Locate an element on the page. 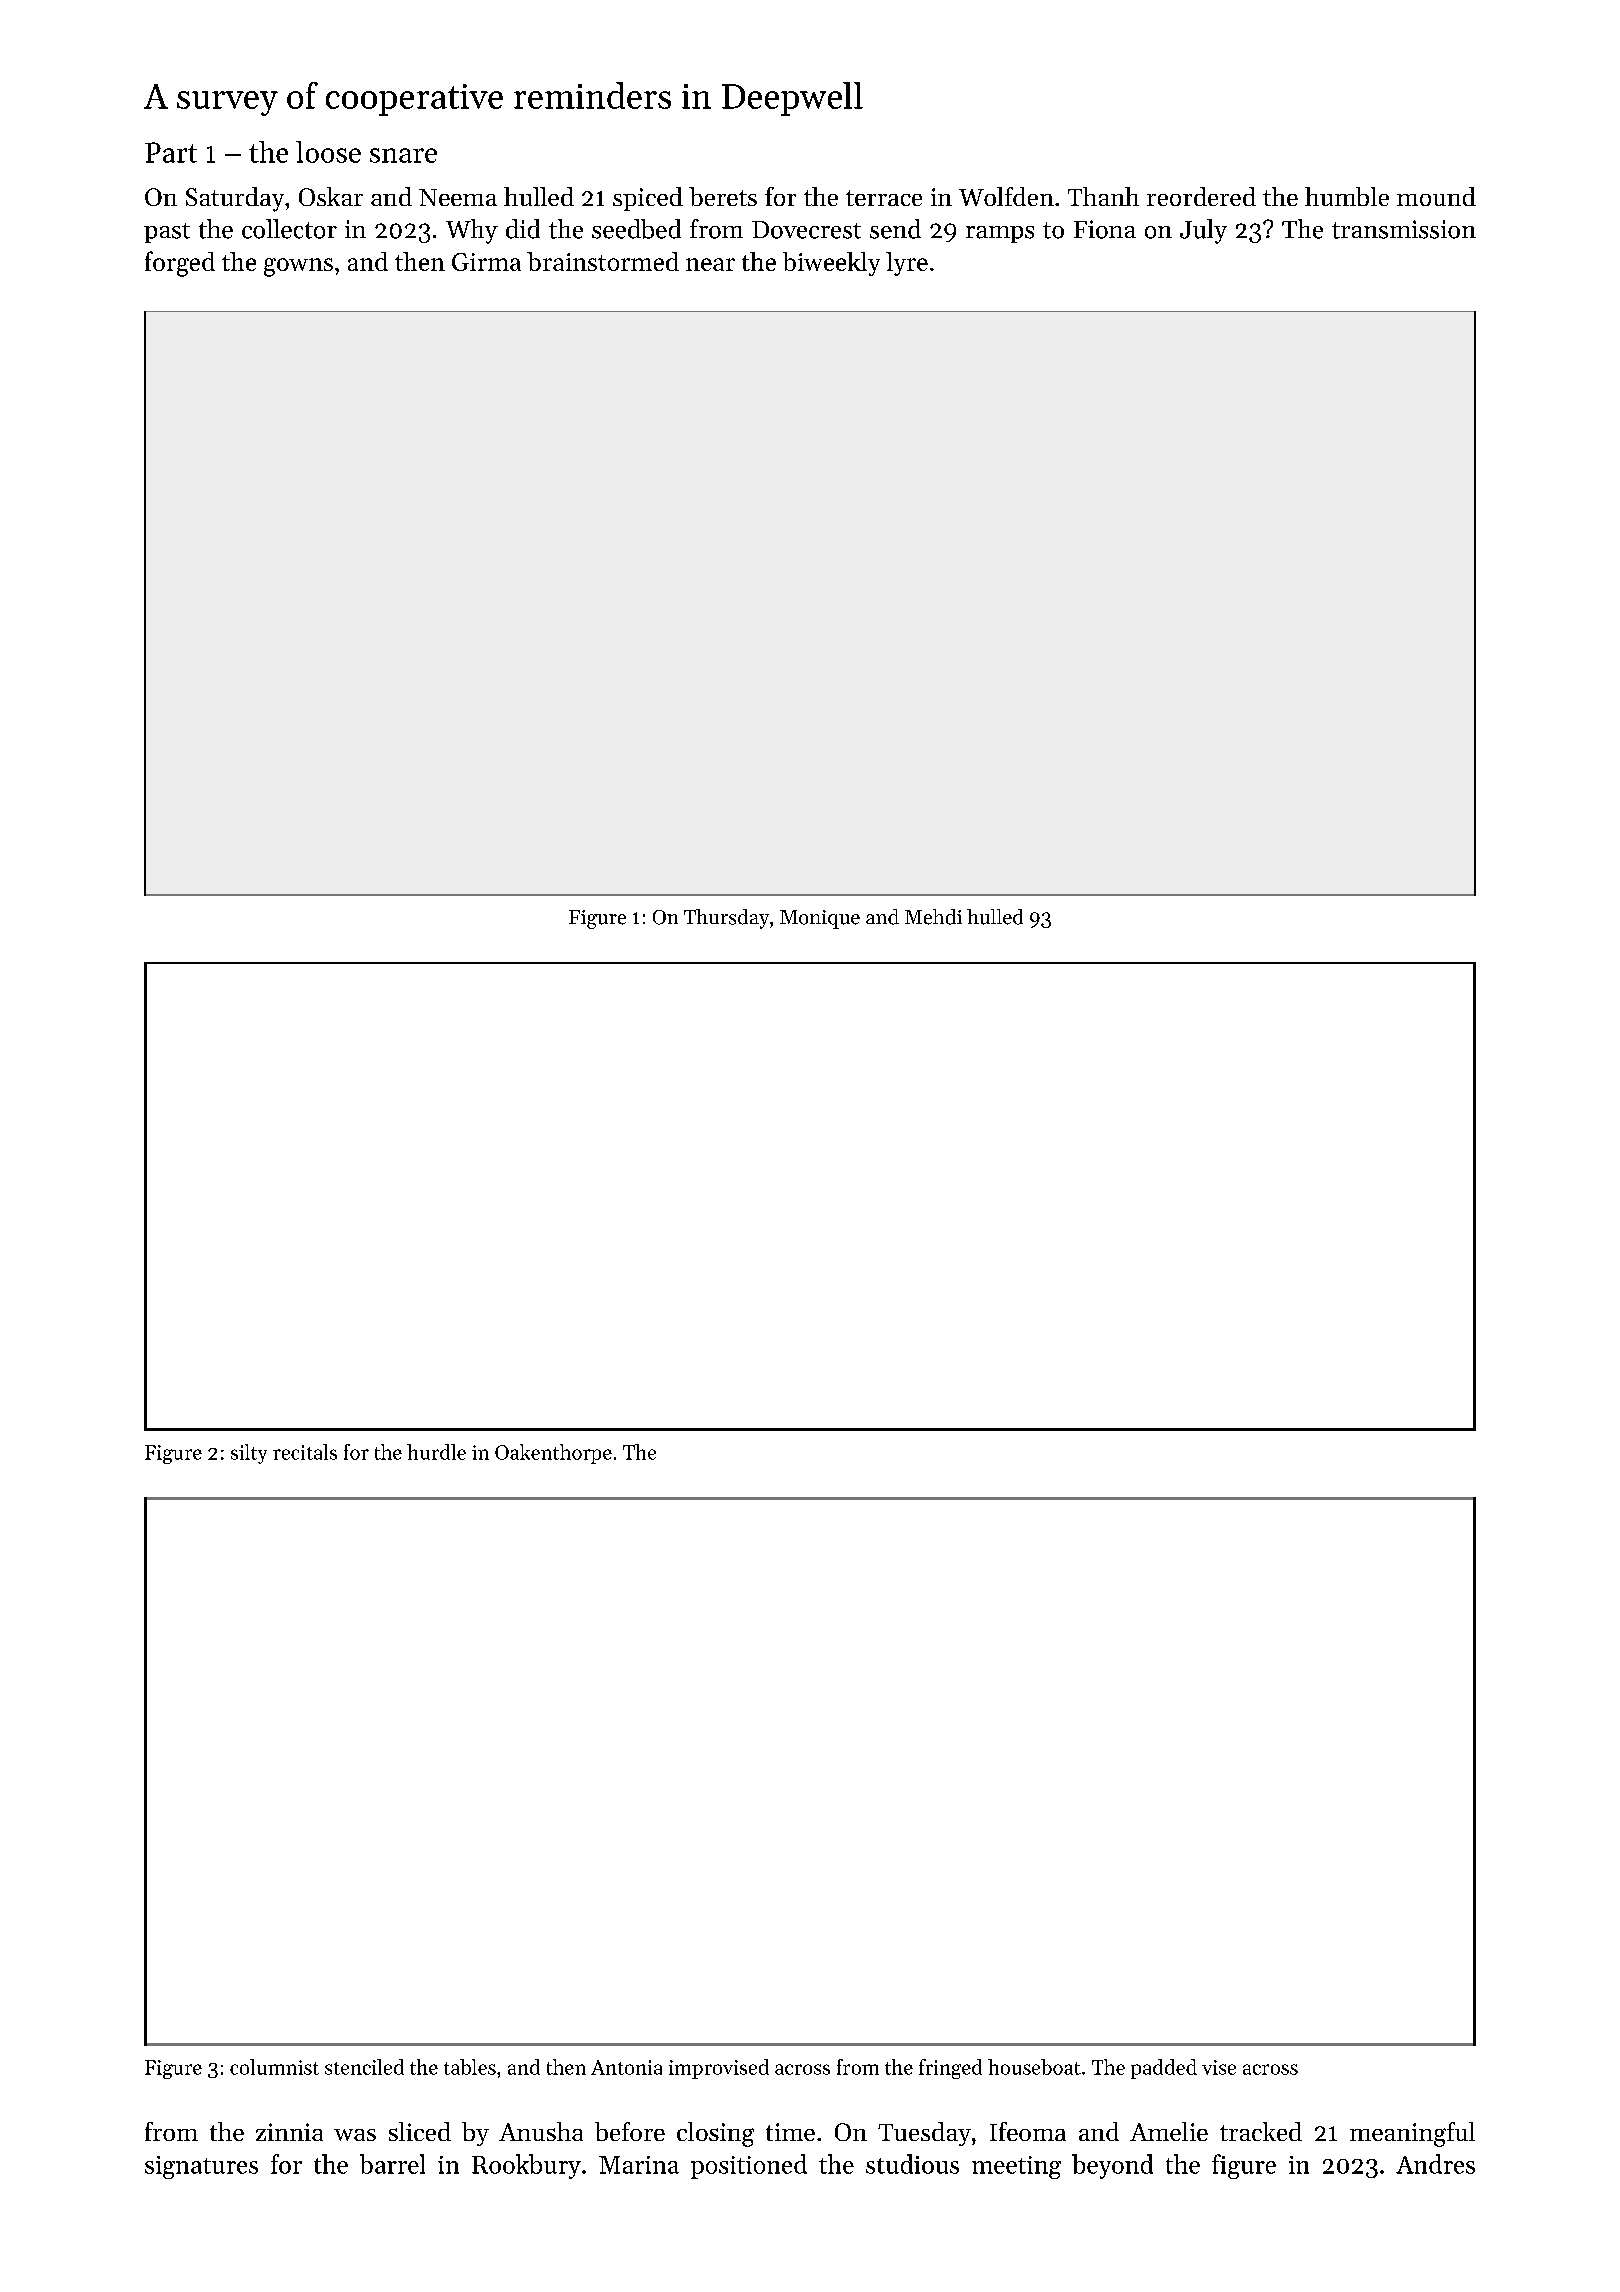  Mehdi is located at coordinates (933, 917).
